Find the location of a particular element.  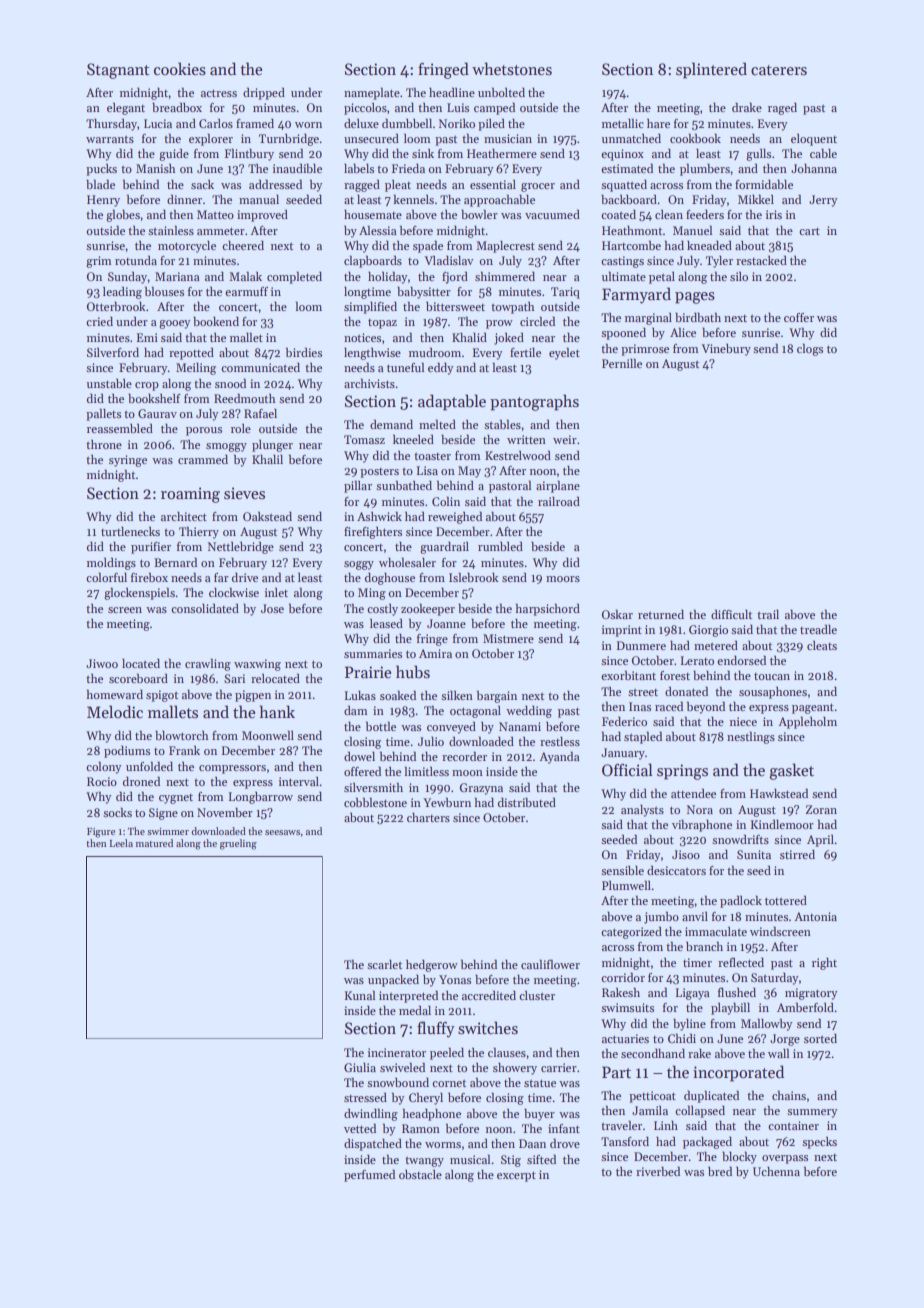

bowler is located at coordinates (479, 214).
